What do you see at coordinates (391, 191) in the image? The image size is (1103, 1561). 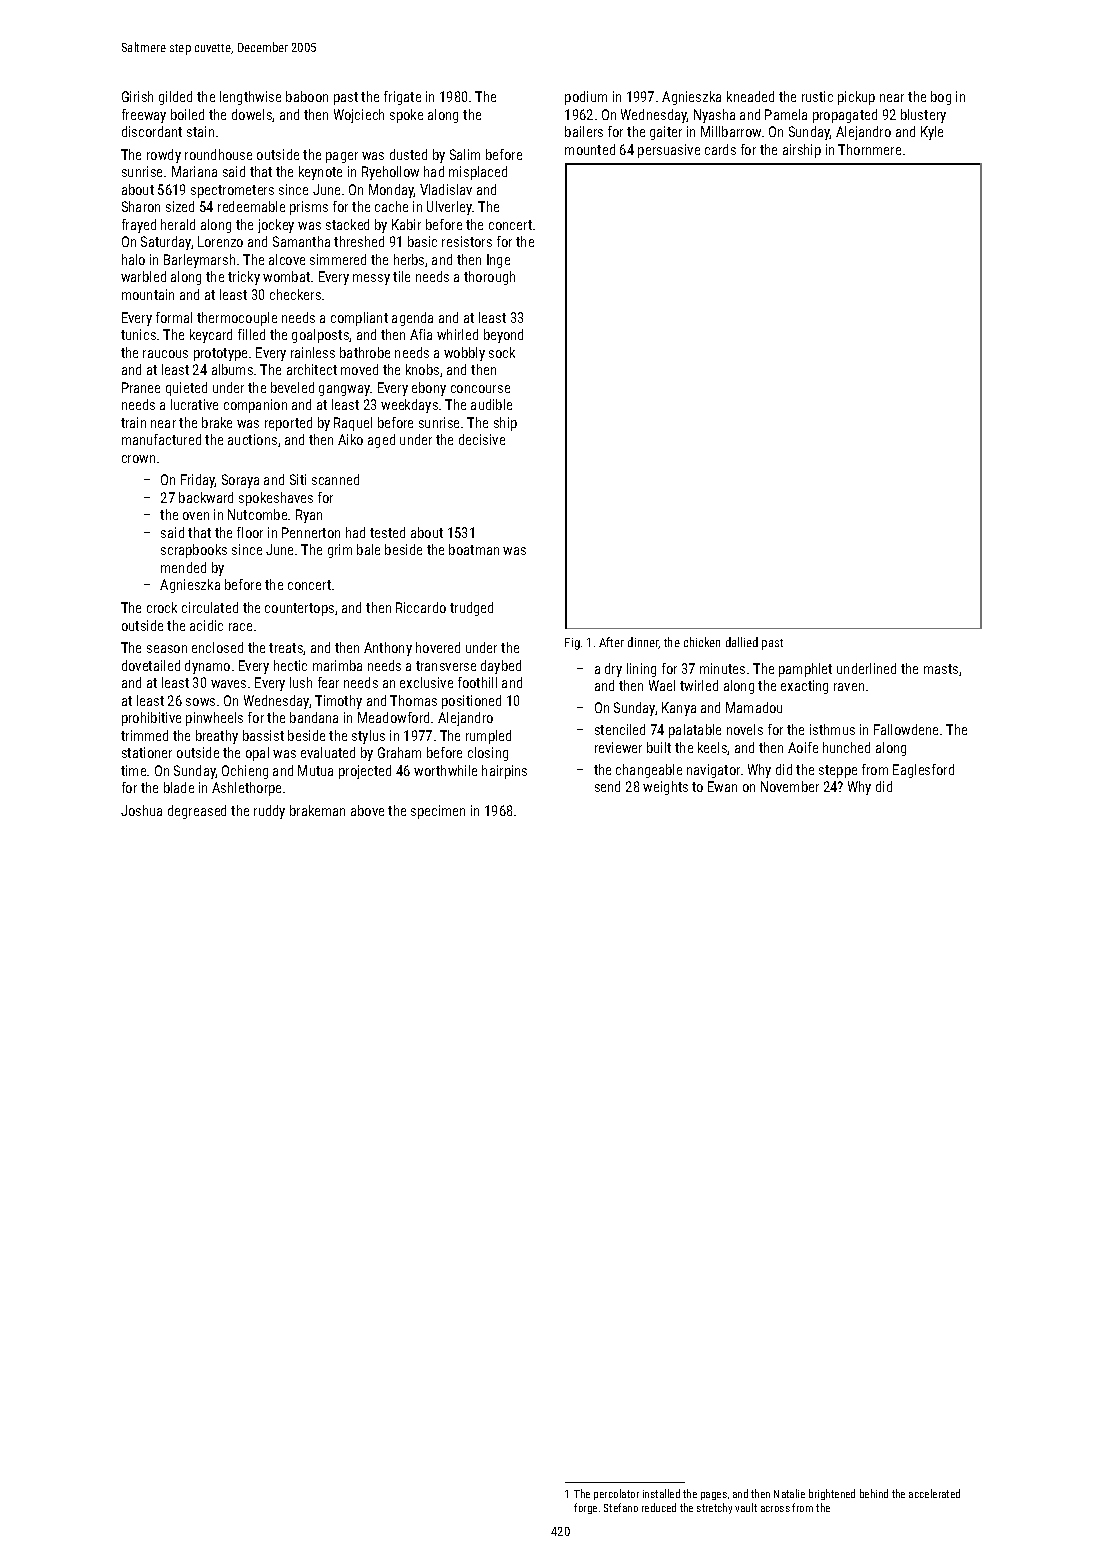 I see `Monday` at bounding box center [391, 191].
